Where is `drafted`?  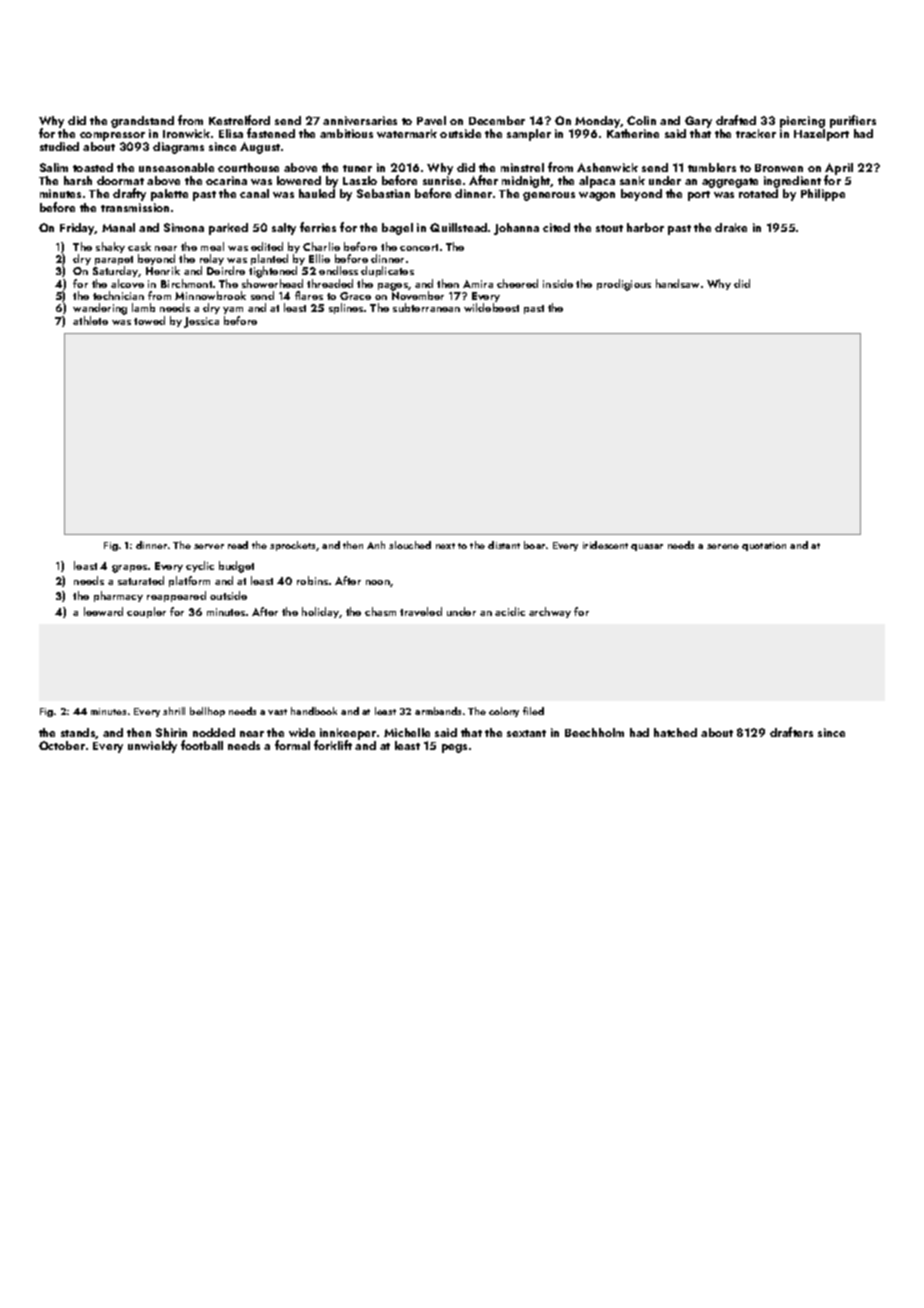 drafted is located at coordinates (736, 120).
